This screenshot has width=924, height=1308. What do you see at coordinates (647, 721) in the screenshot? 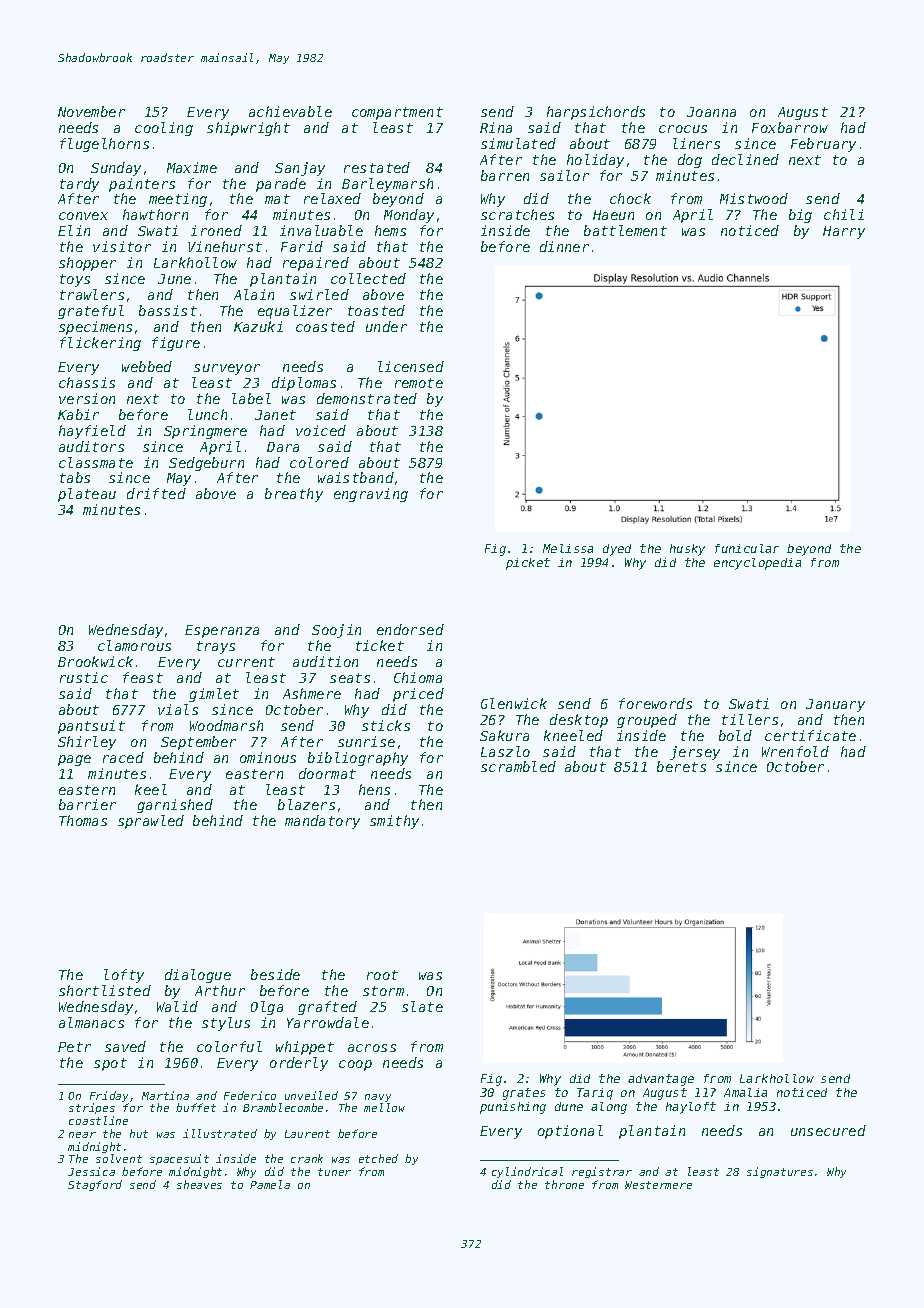
I see `grouped` at bounding box center [647, 721].
